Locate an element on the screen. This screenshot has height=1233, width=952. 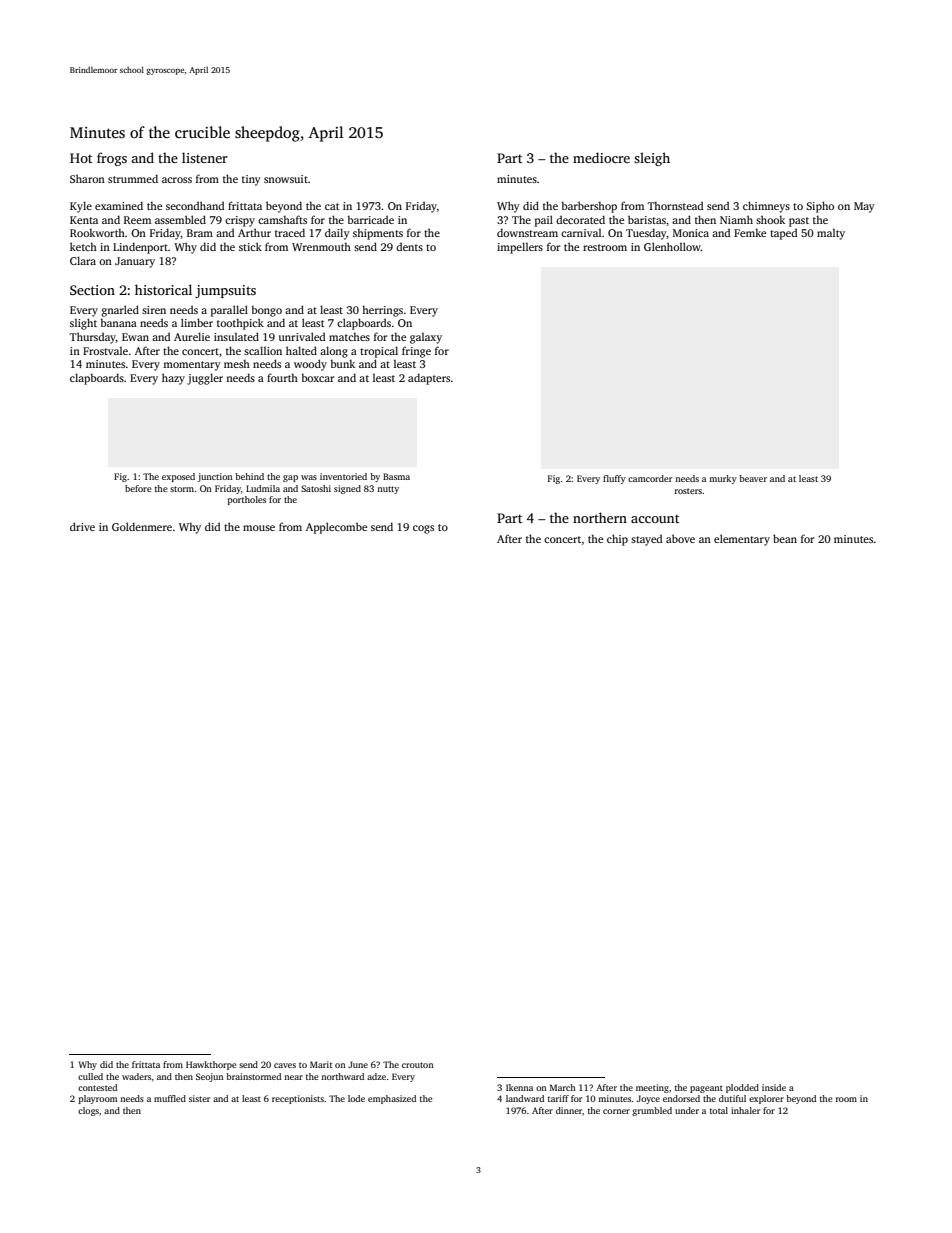
slight is located at coordinates (83, 324).
